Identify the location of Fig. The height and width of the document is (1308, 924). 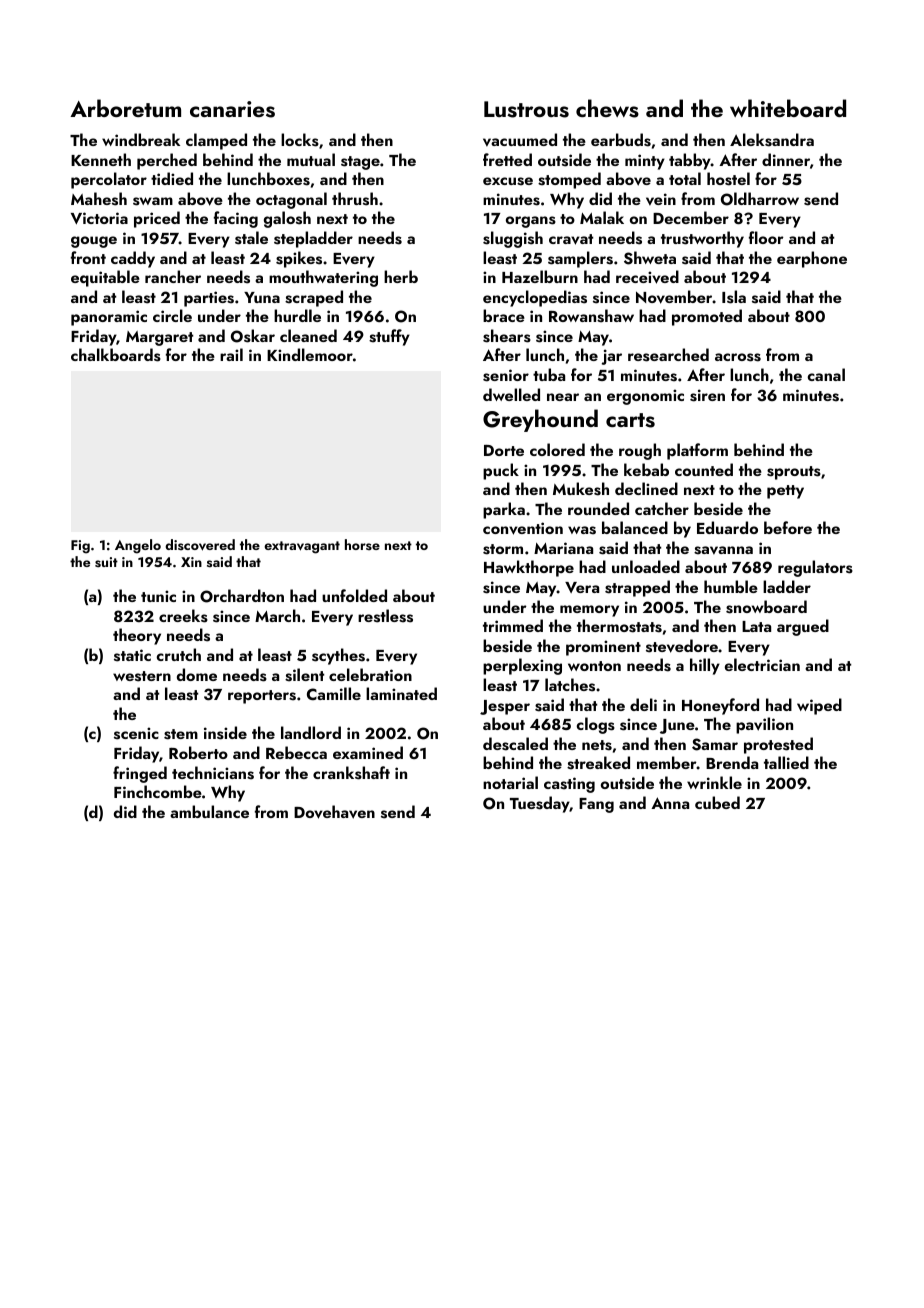
(80, 547).
